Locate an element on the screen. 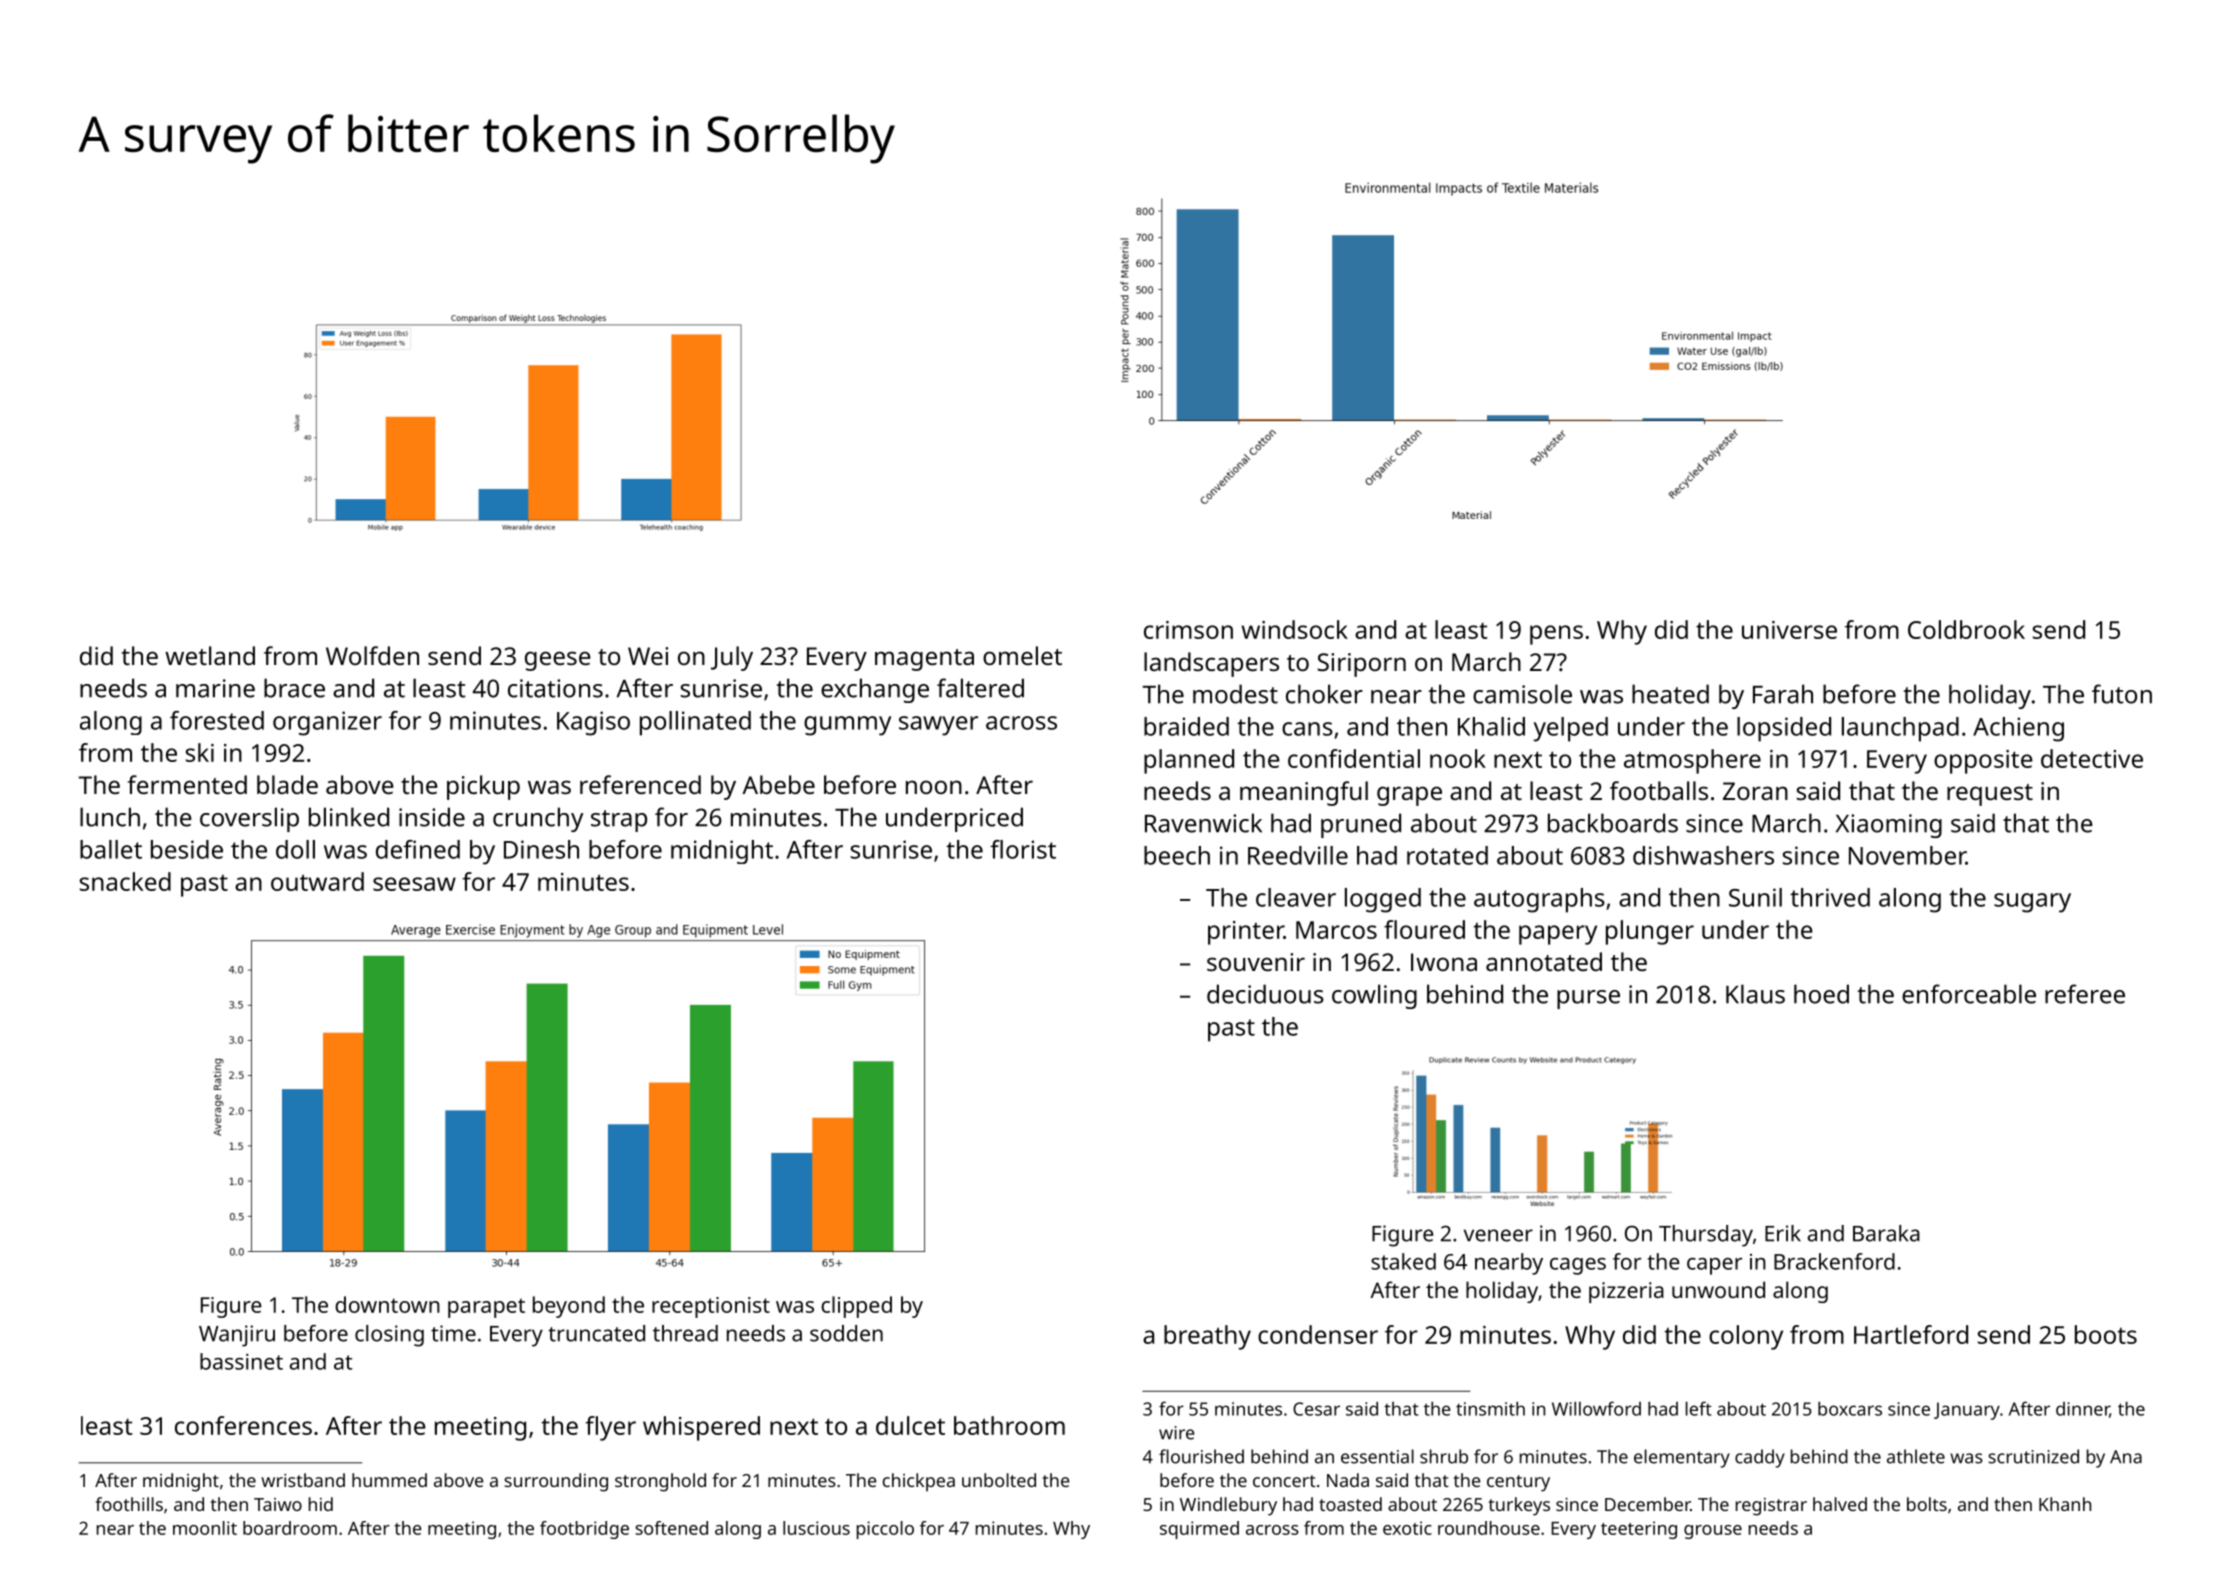 This screenshot has height=1582, width=2236. squirmed is located at coordinates (1199, 1530).
